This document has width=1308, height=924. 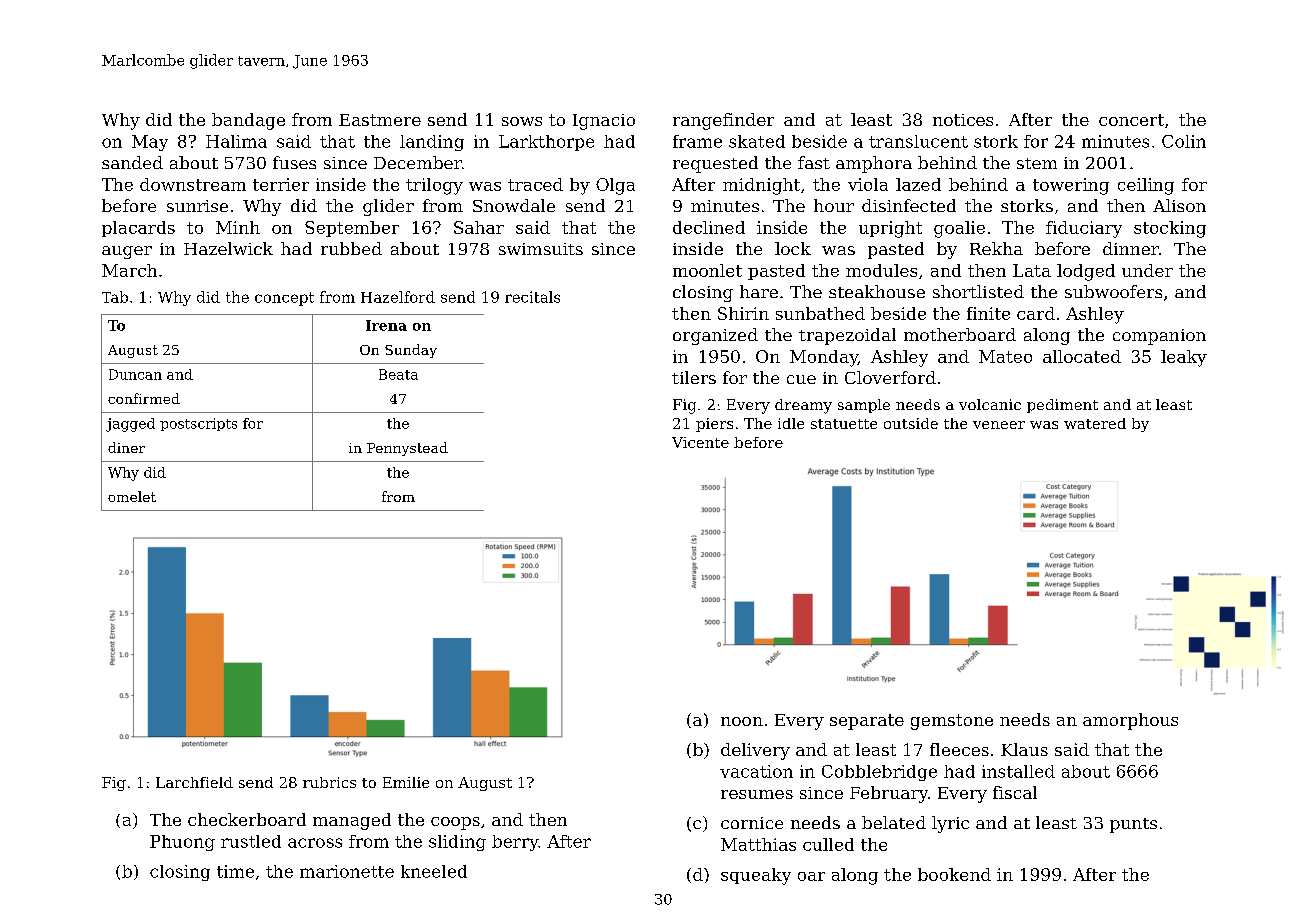 I want to click on Halima, so click(x=236, y=141).
